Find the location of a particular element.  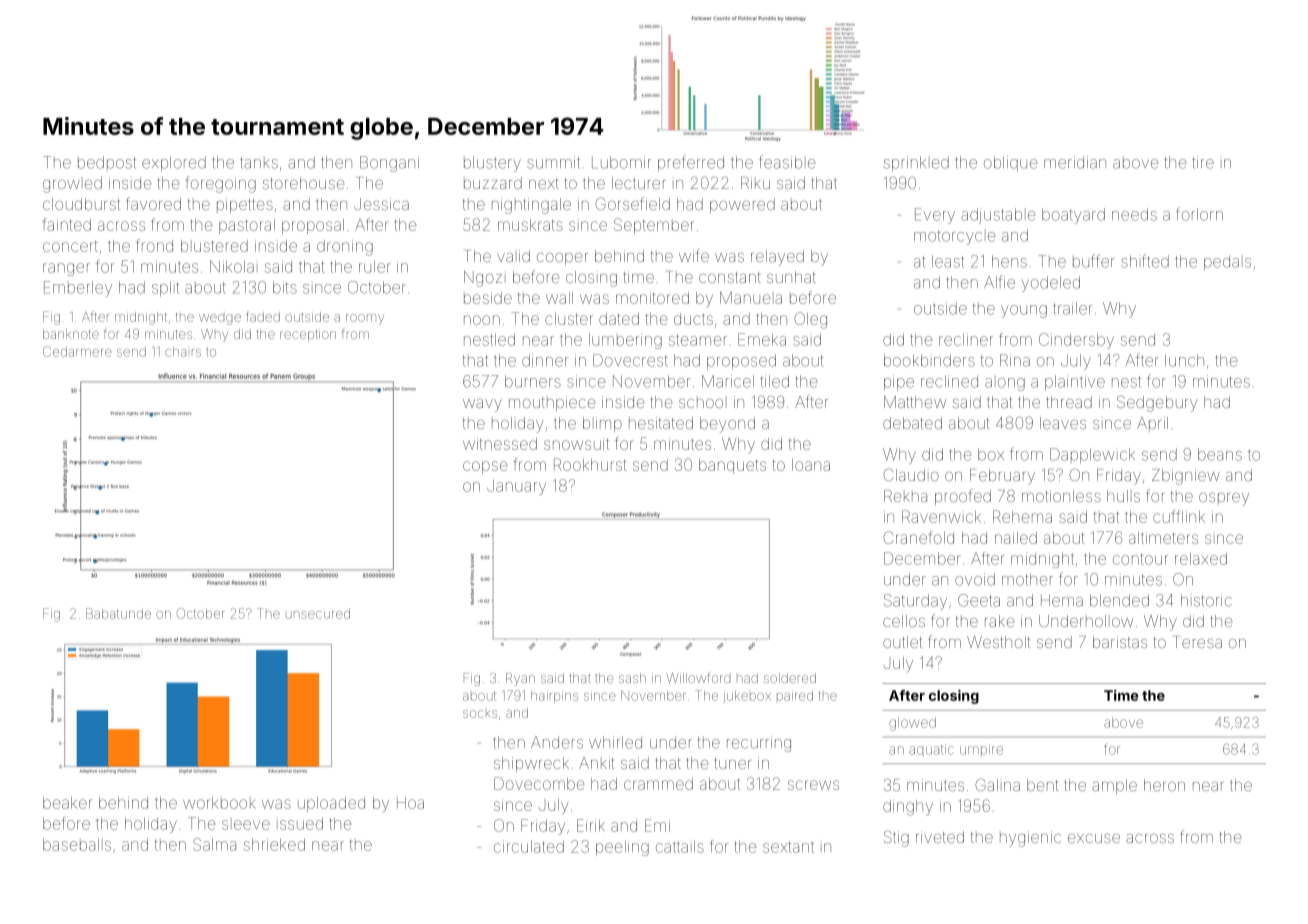

blustery is located at coordinates (492, 164).
